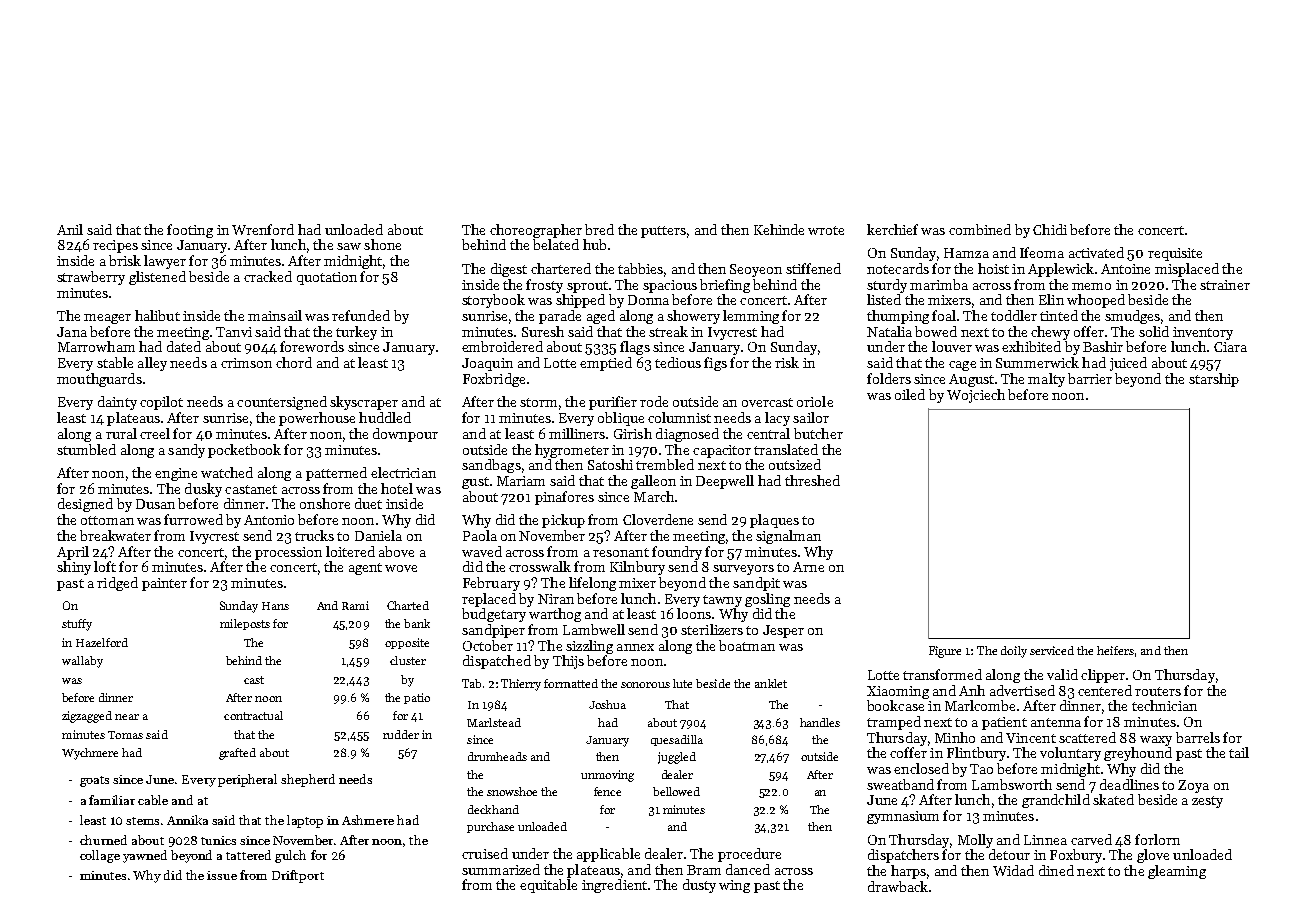  I want to click on Rami, so click(355, 605).
